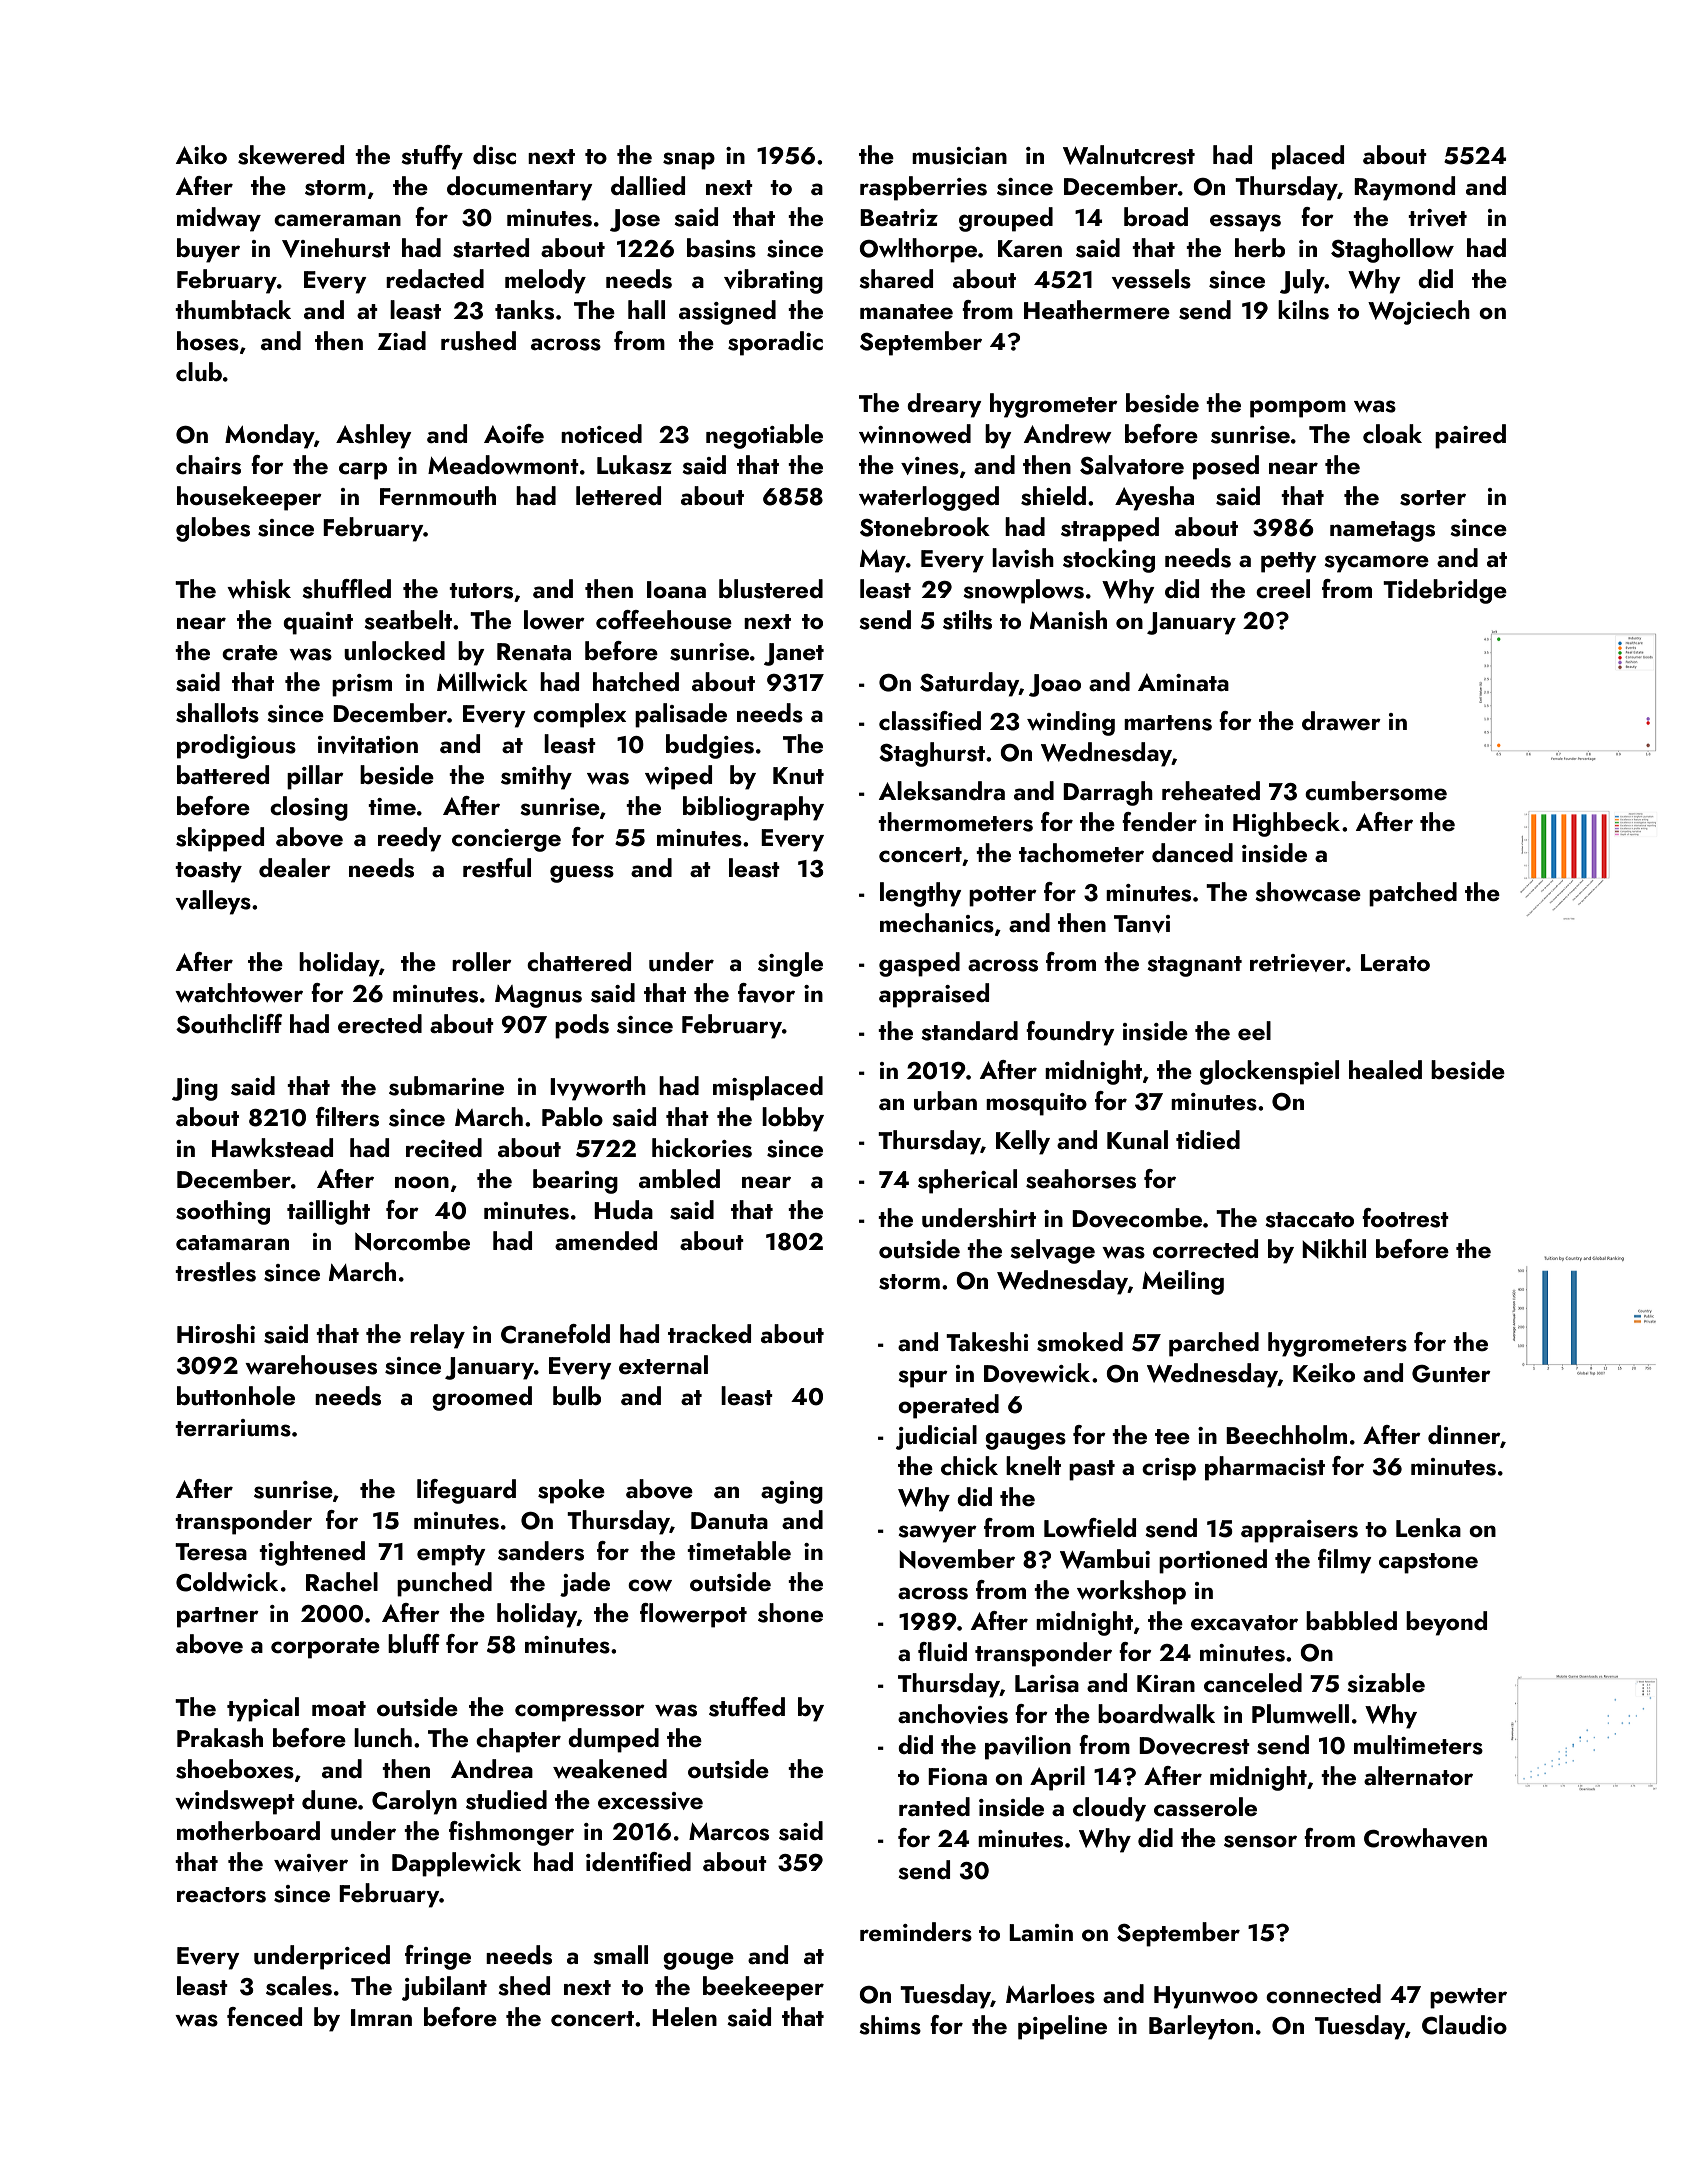 This screenshot has width=1683, height=2178. Describe the element at coordinates (698, 1961) in the screenshot. I see `gouge` at that location.
